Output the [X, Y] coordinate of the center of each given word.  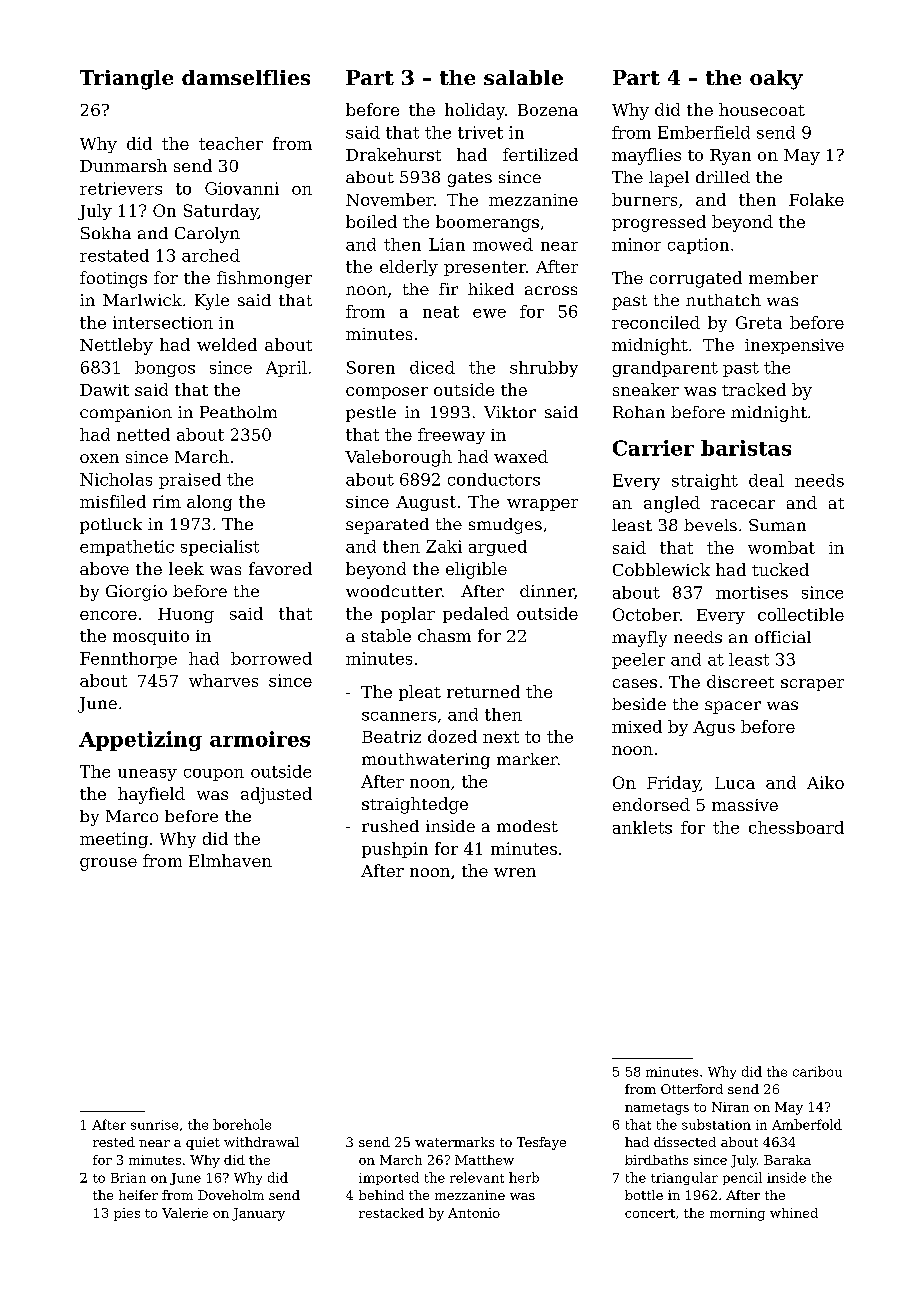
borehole [242, 1124]
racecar [743, 504]
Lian [447, 244]
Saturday [221, 212]
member [783, 277]
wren [515, 872]
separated [387, 526]
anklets [642, 827]
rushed [390, 826]
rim [167, 501]
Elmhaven [230, 860]
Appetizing [140, 741]
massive [745, 805]
